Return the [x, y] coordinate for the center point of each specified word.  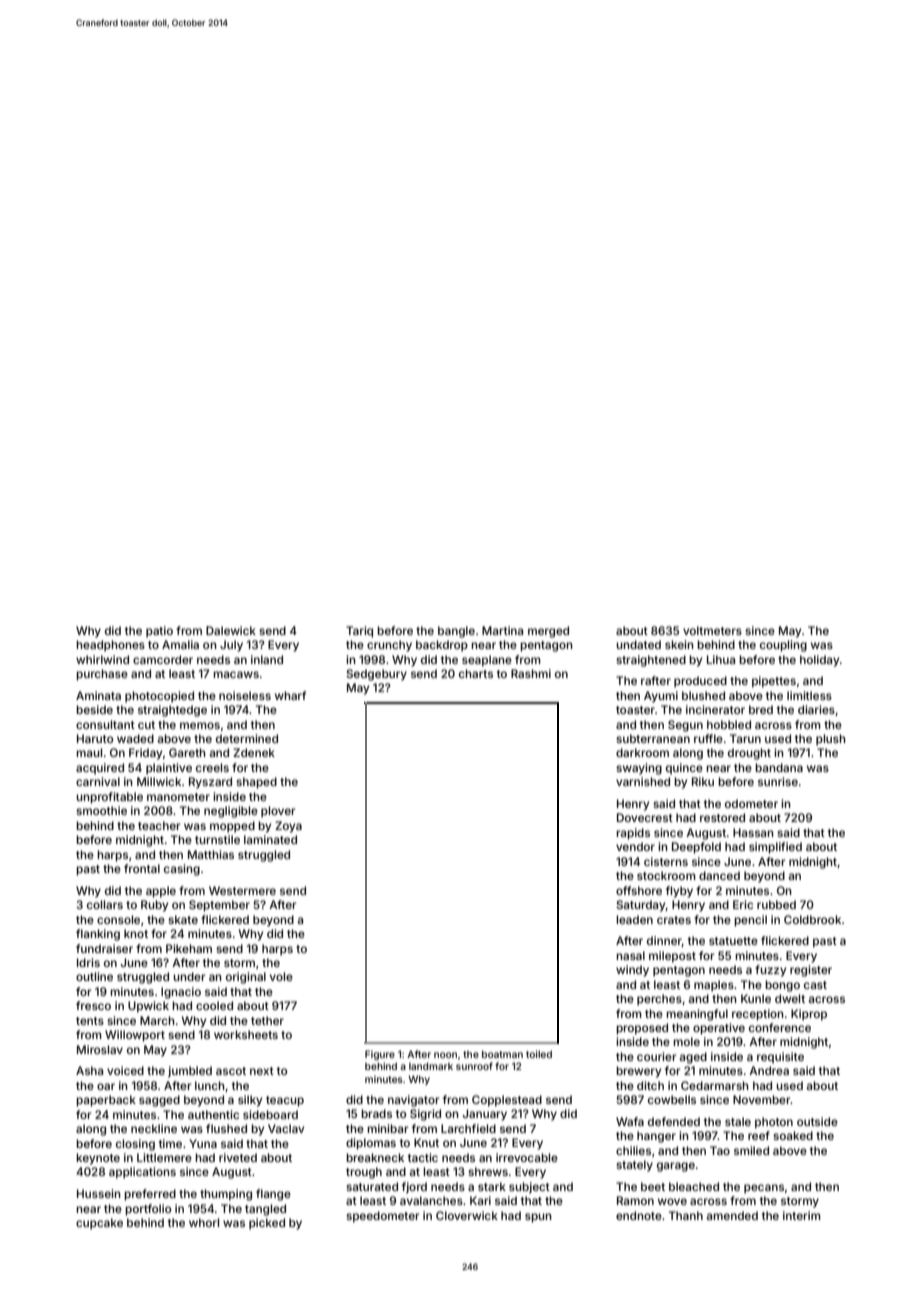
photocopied [159, 697]
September [219, 906]
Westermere [242, 890]
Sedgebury [376, 675]
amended [732, 1215]
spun [538, 1218]
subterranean [653, 738]
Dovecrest [645, 817]
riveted [238, 1157]
